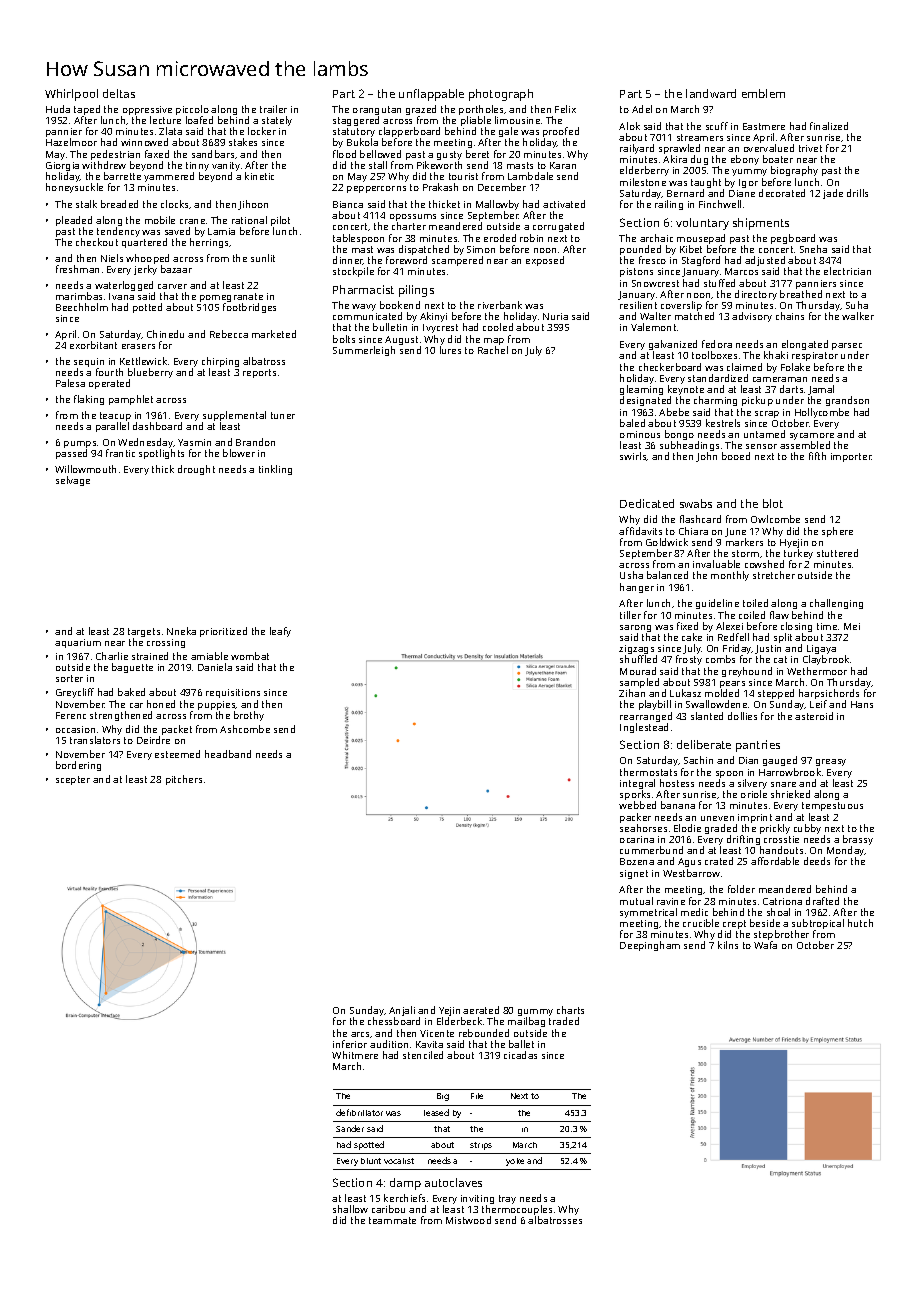 The height and width of the screenshot is (1308, 924). I want to click on John, so click(706, 457).
